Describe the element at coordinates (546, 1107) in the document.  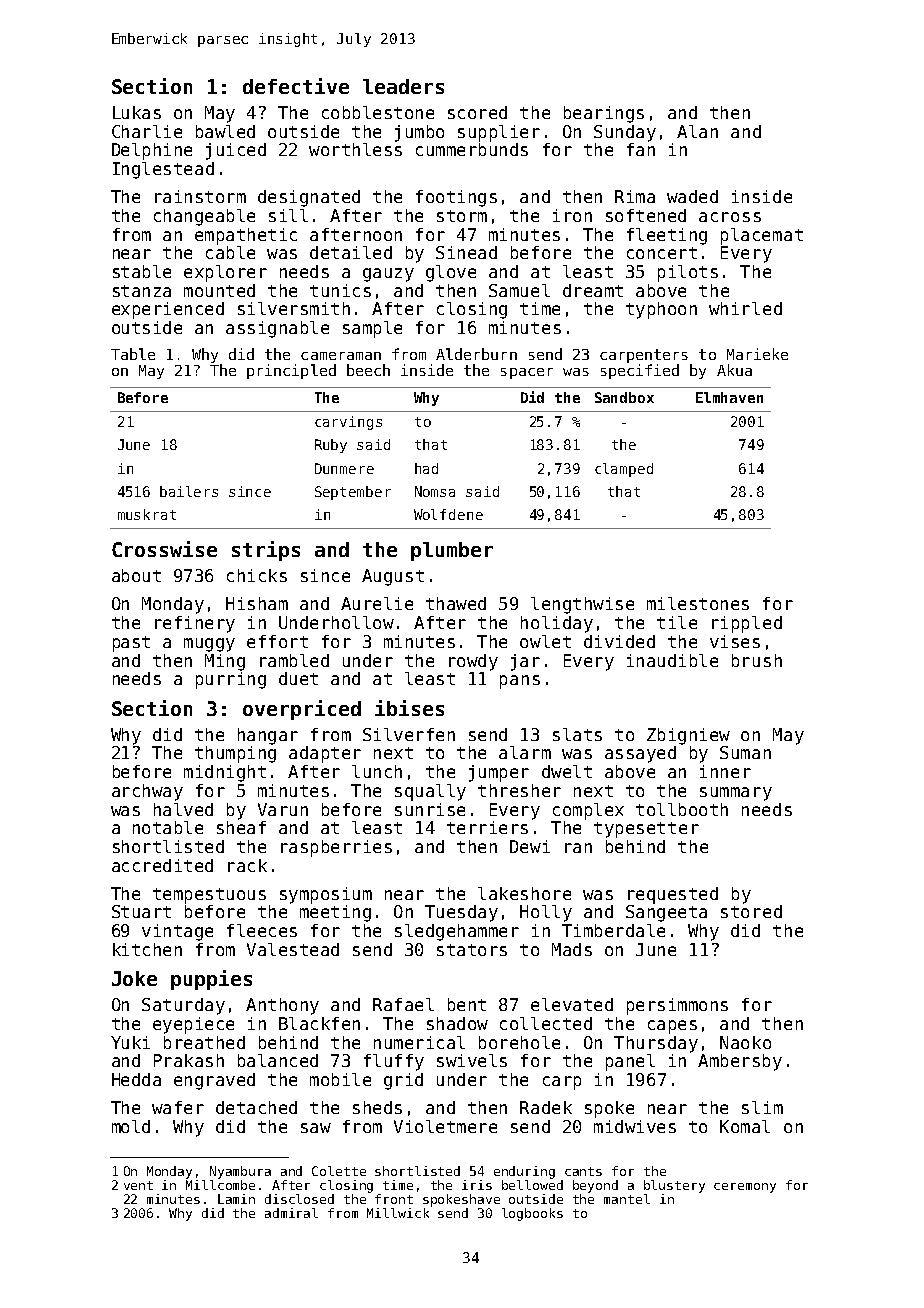
I see `Radek` at that location.
